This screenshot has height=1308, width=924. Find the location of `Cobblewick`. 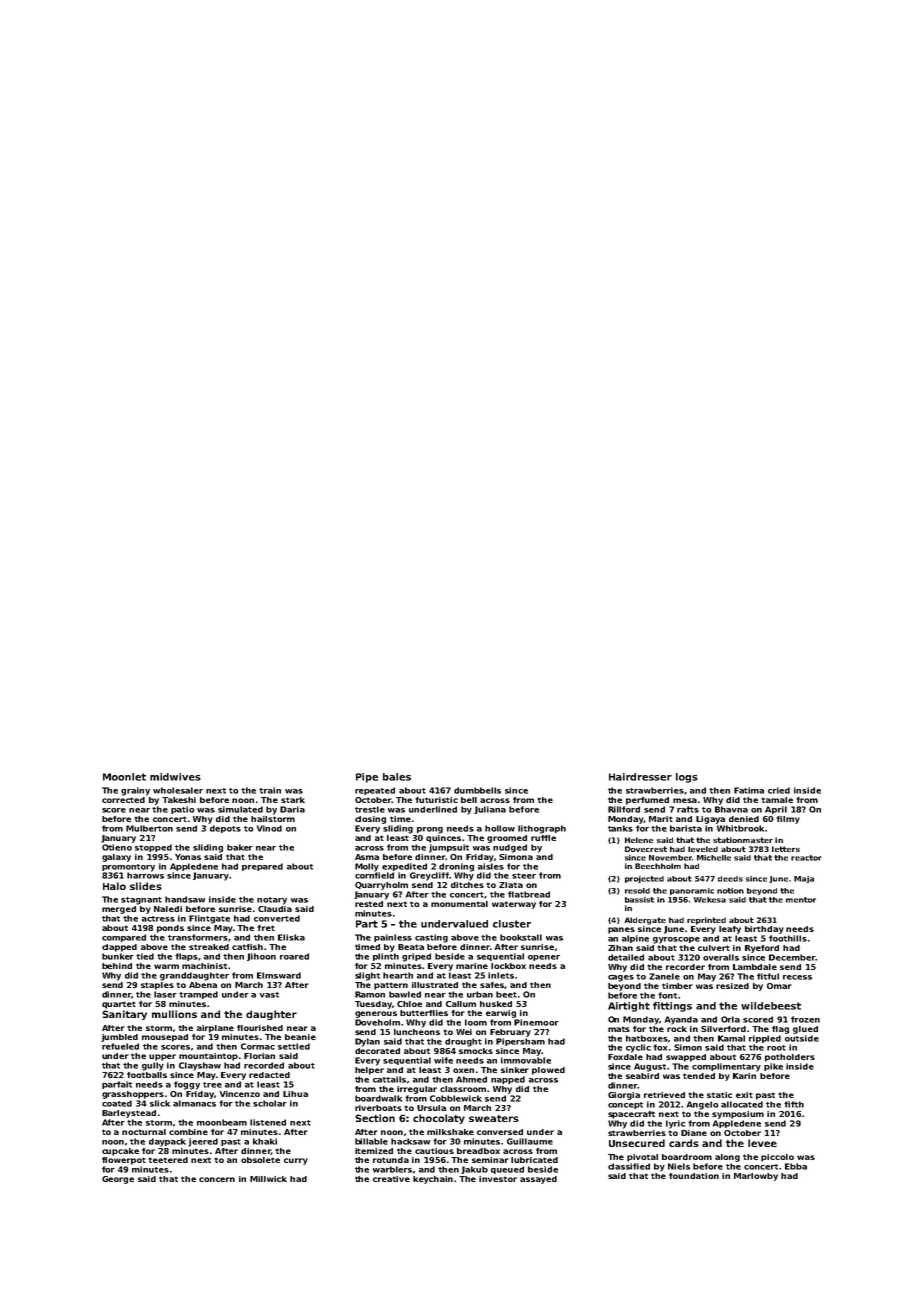

Cobblewick is located at coordinates (456, 1098).
